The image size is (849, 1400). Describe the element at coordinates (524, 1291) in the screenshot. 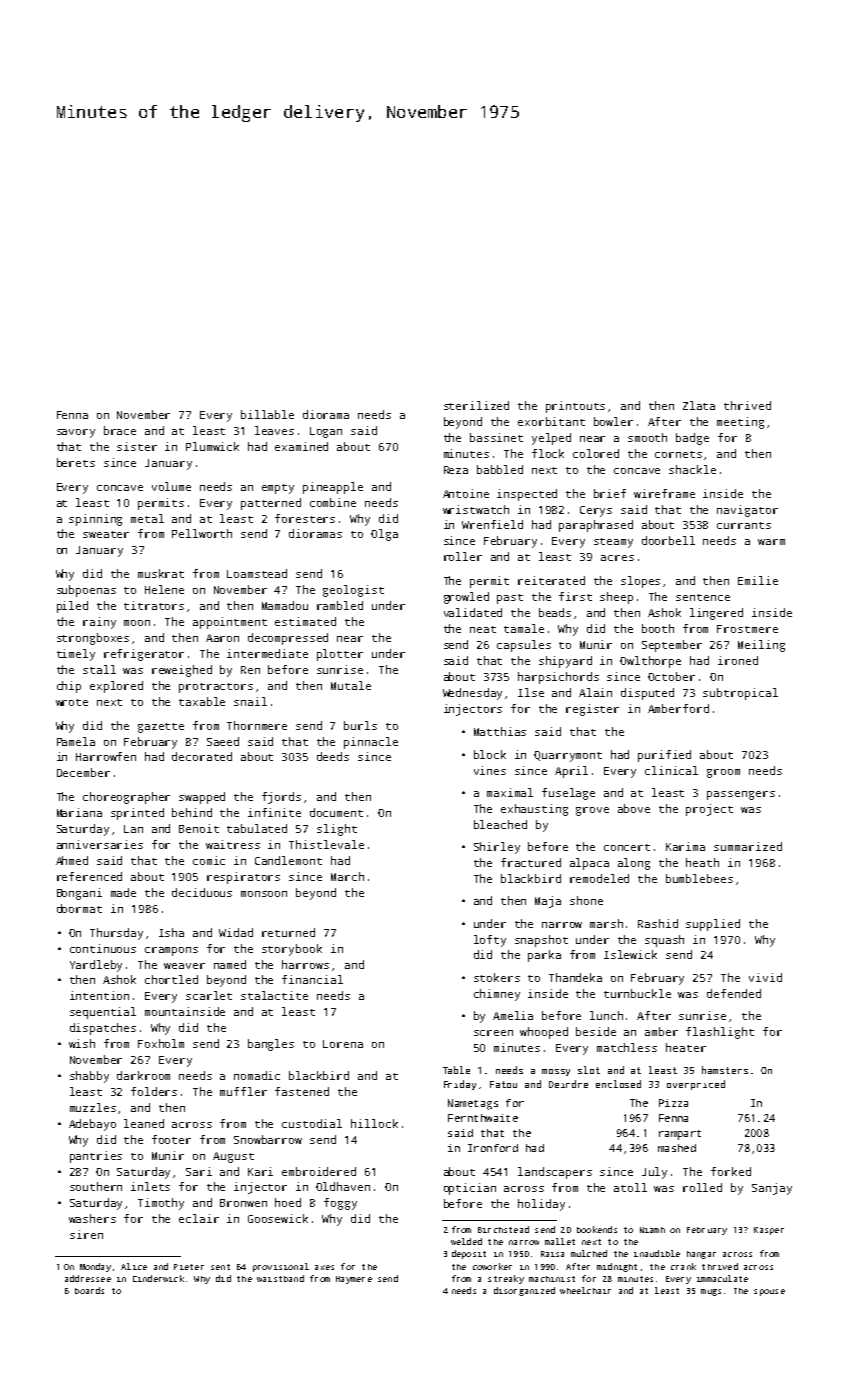

I see `disorganized` at that location.
